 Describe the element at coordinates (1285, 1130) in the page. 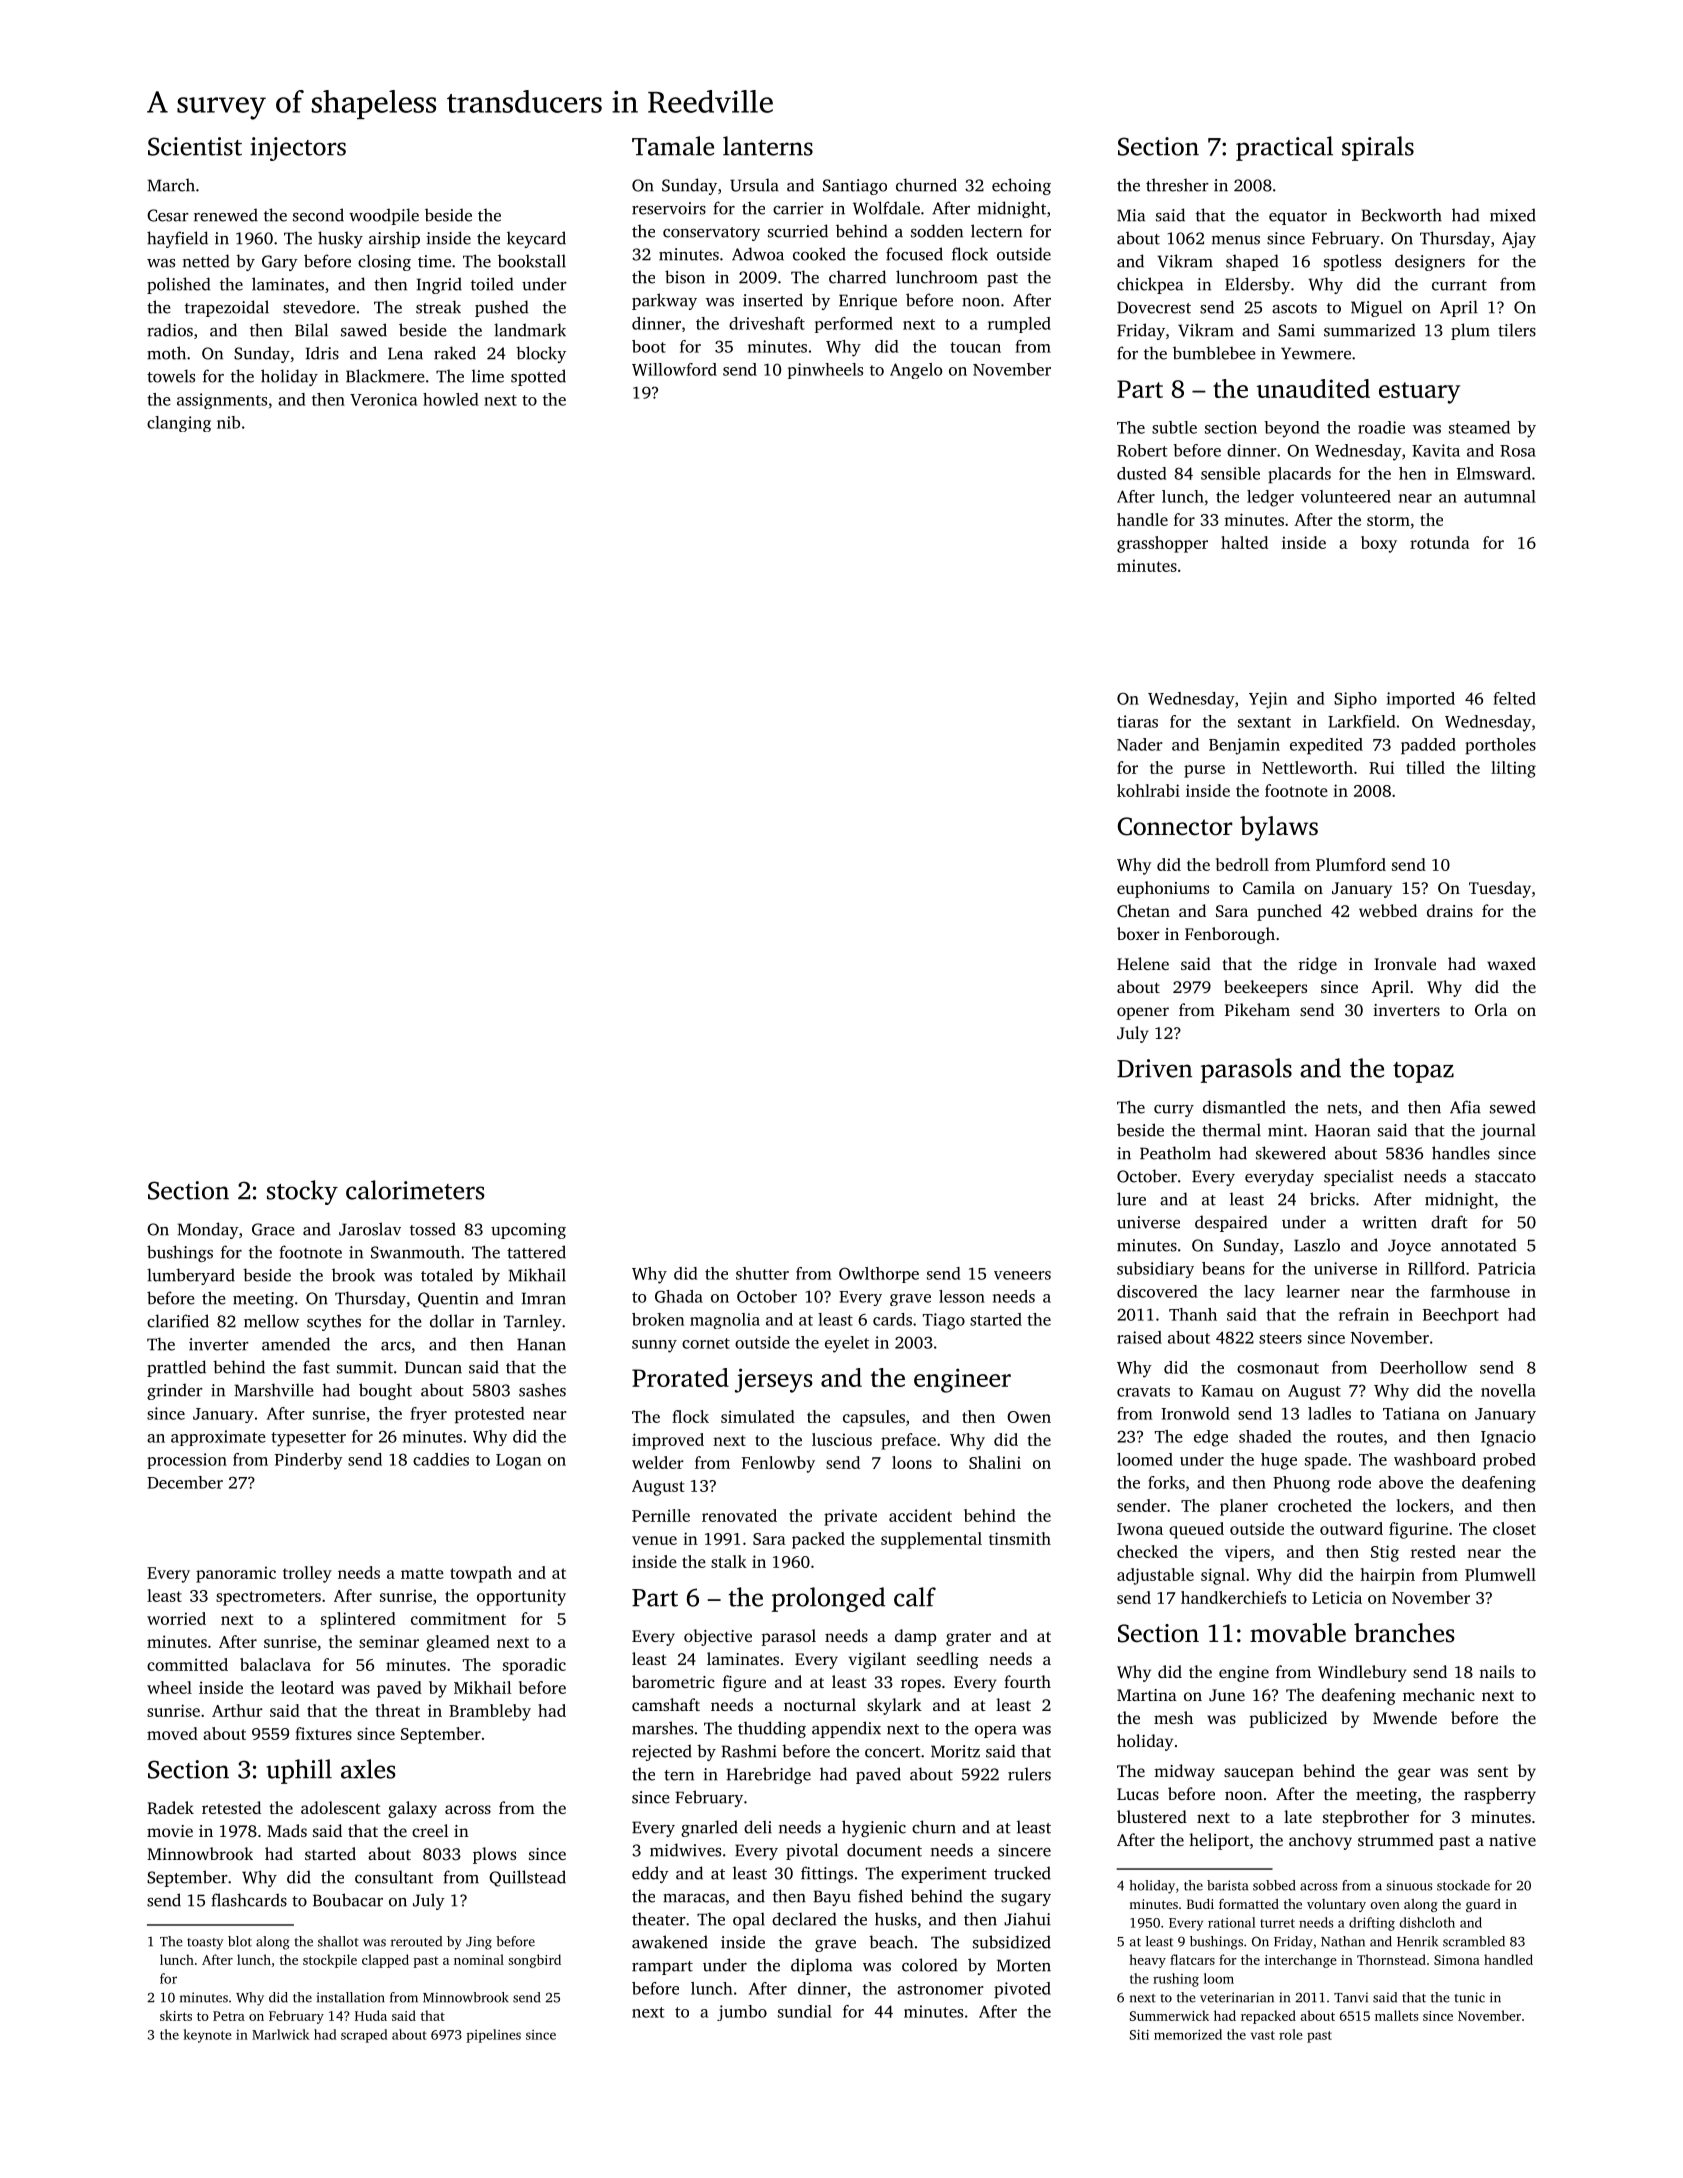

I see `mint` at that location.
